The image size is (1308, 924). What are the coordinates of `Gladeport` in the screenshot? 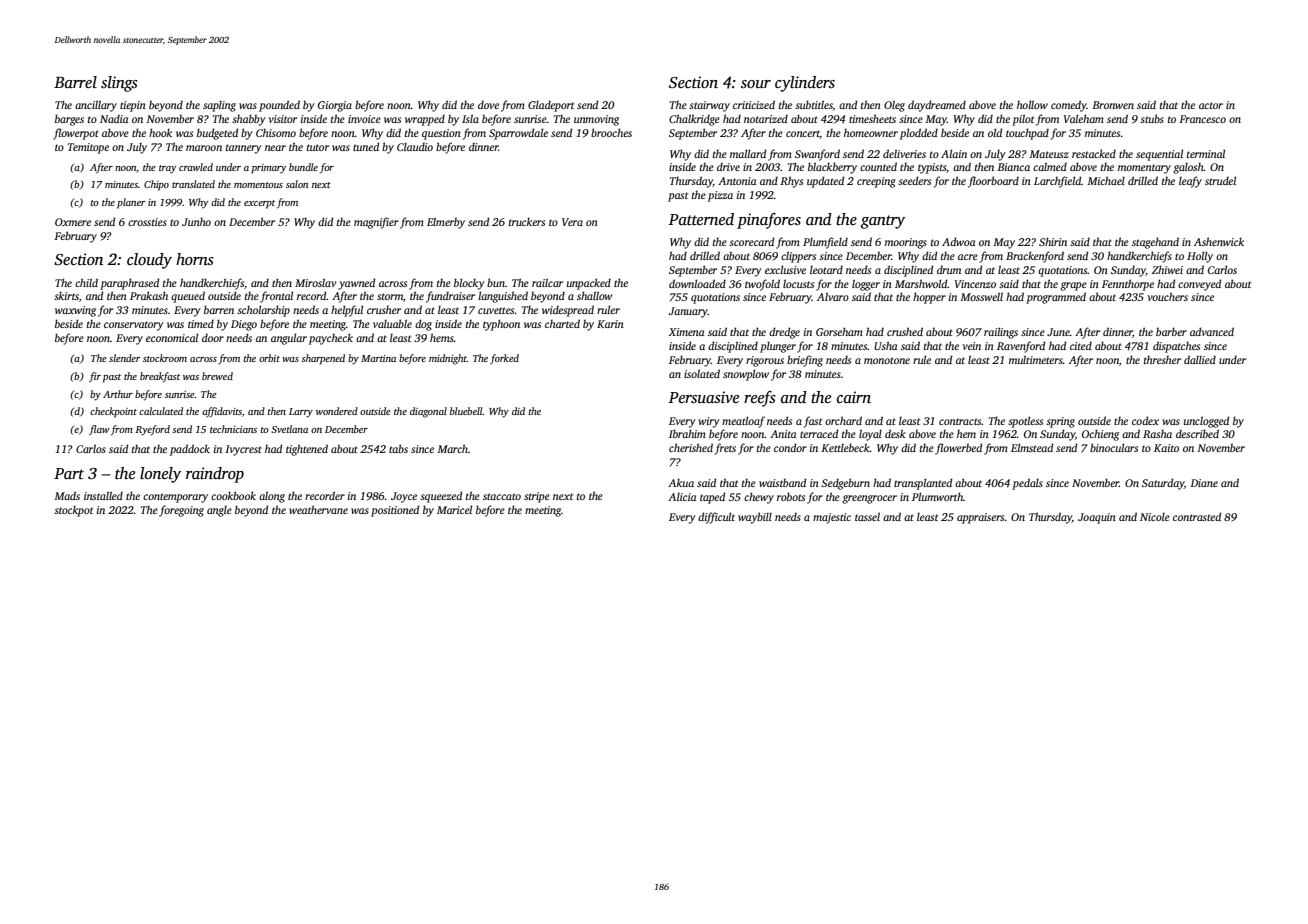 It's located at (551, 106).
